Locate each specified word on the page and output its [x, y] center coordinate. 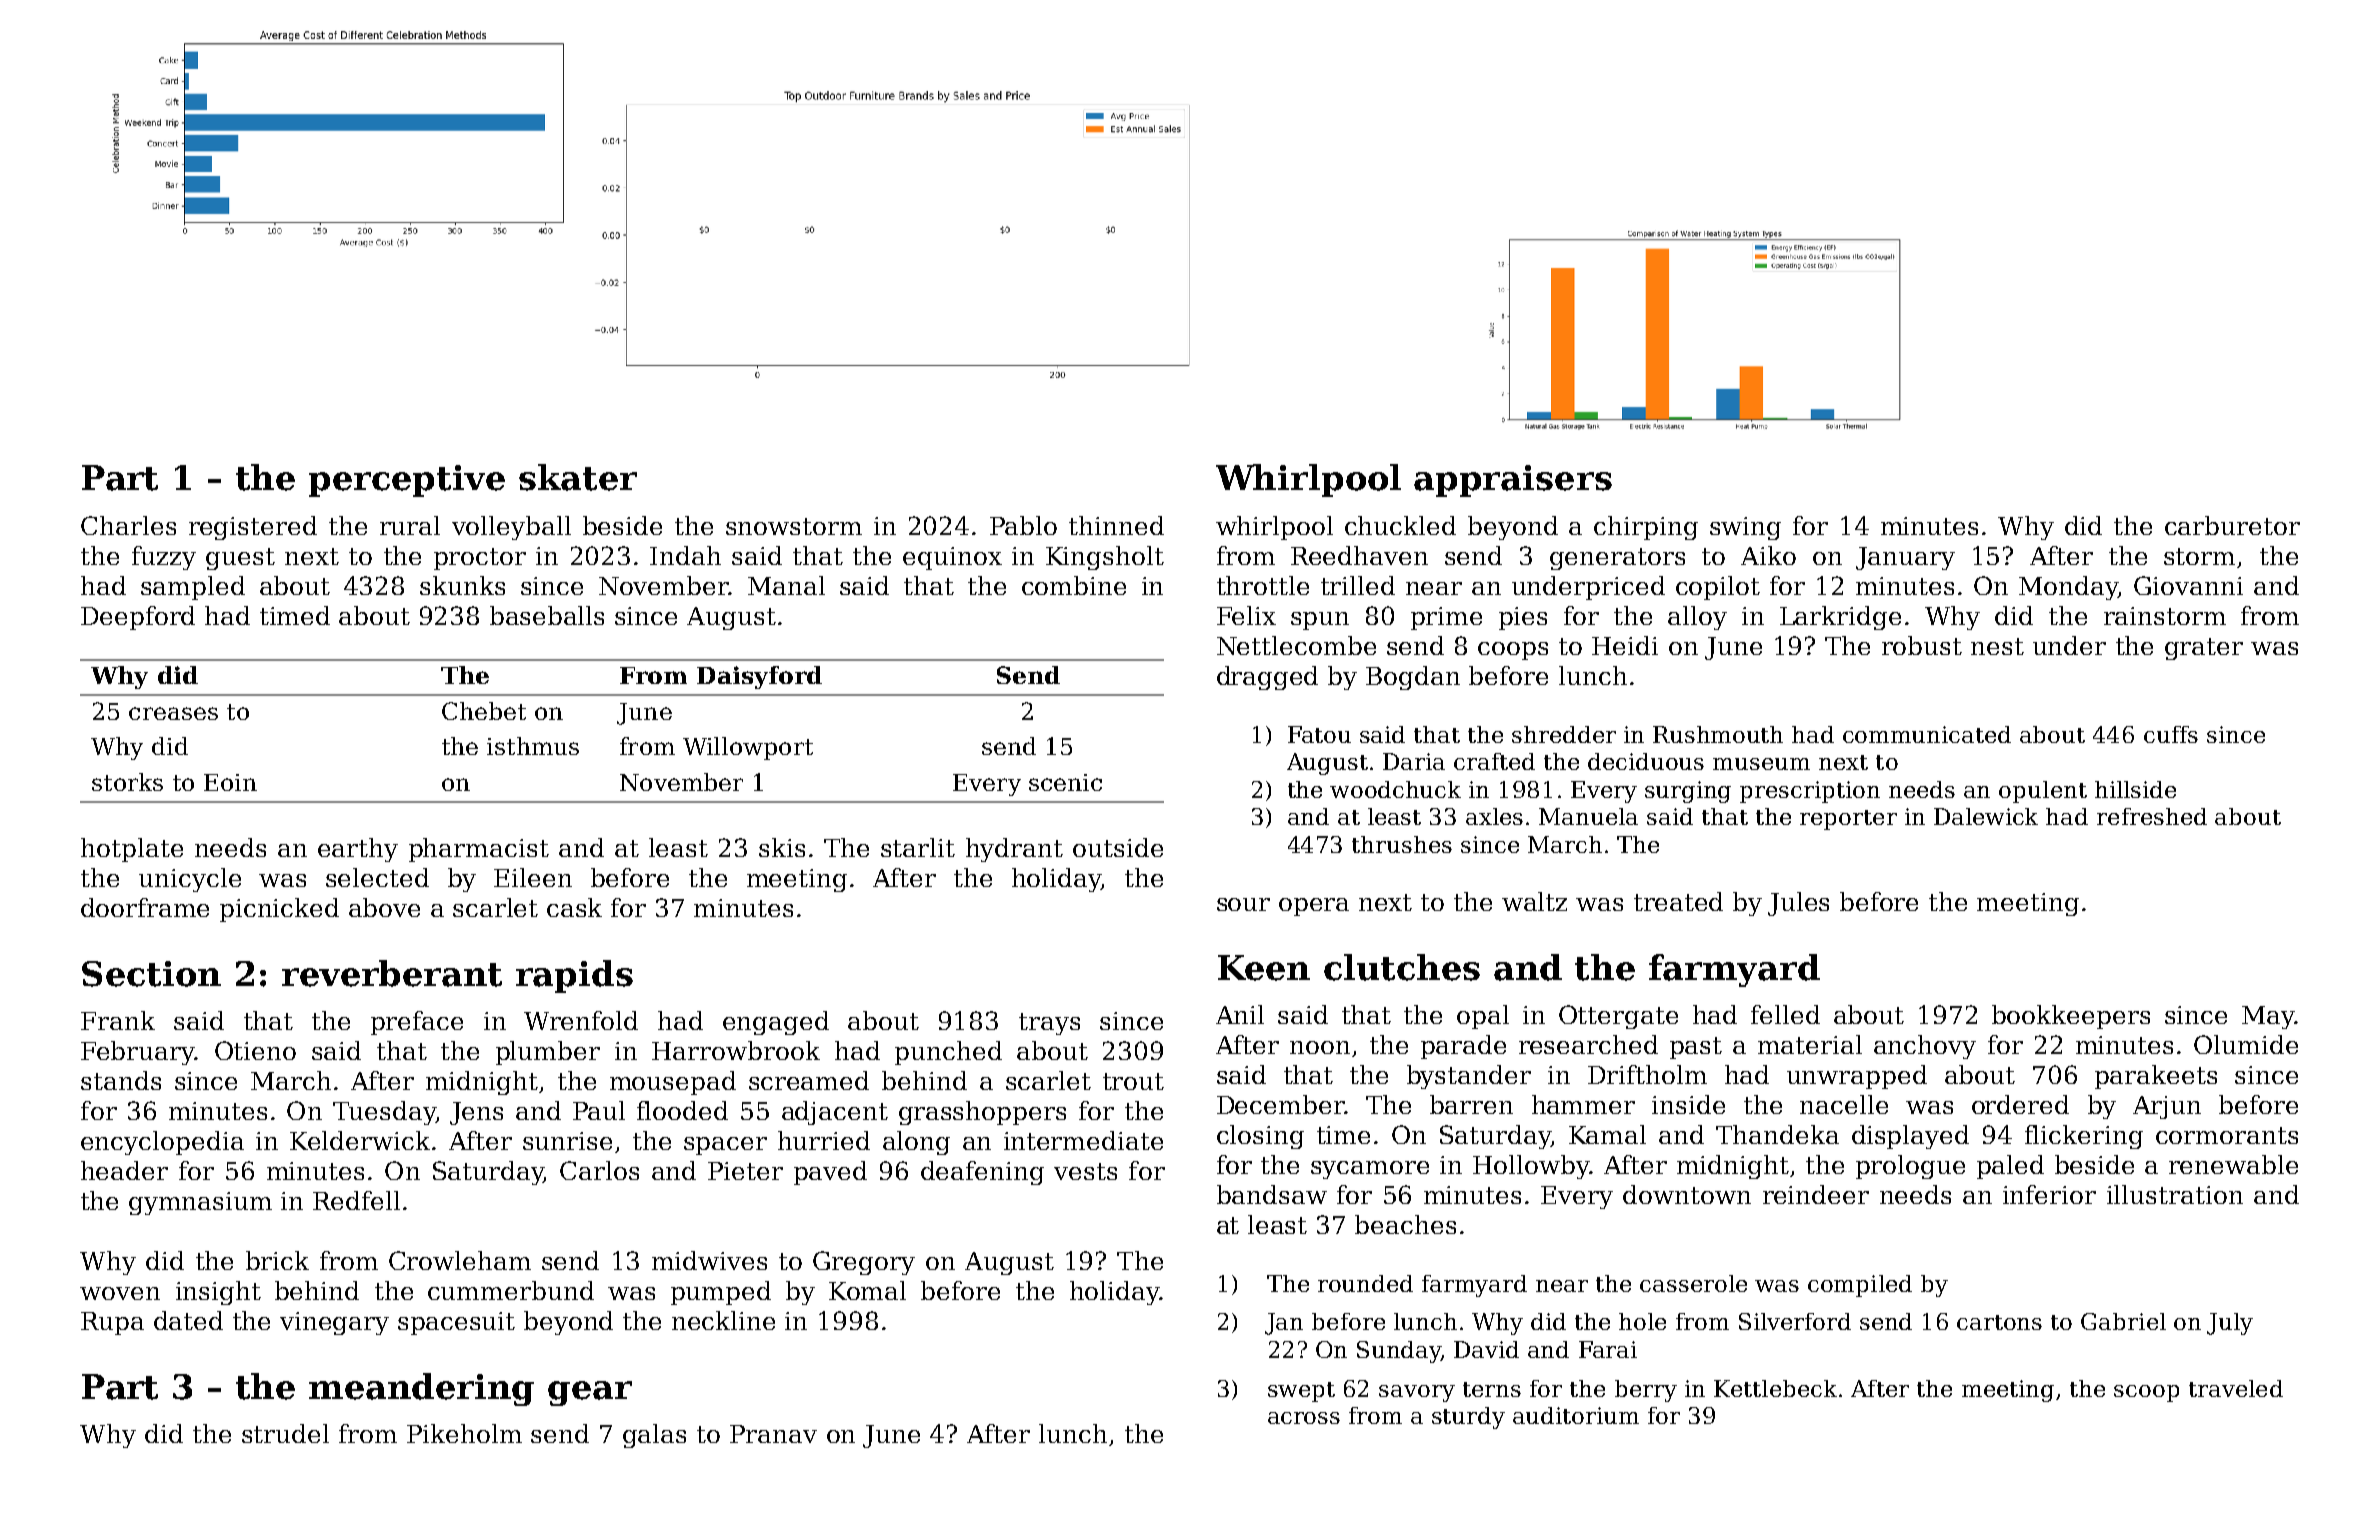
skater [578, 477]
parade [1463, 1047]
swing [1745, 528]
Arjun [2167, 1107]
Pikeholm [464, 1433]
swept [1301, 1392]
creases [173, 713]
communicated [1927, 734]
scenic [1065, 782]
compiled [1860, 1286]
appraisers [1513, 481]
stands [121, 1080]
